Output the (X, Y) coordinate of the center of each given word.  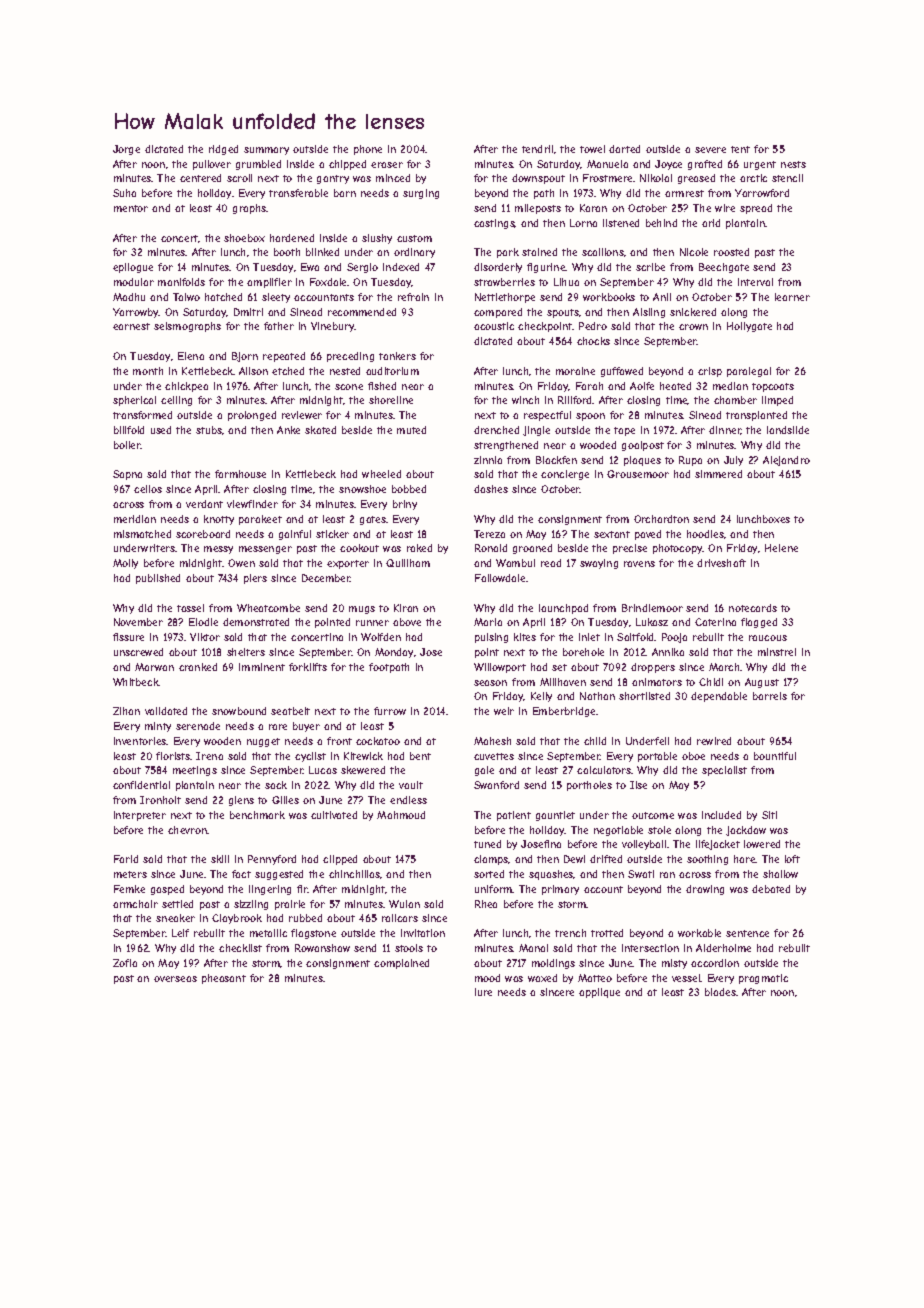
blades (720, 992)
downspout (538, 179)
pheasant (224, 979)
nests (793, 164)
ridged (223, 150)
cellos (148, 489)
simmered (718, 474)
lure (483, 992)
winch (525, 400)
